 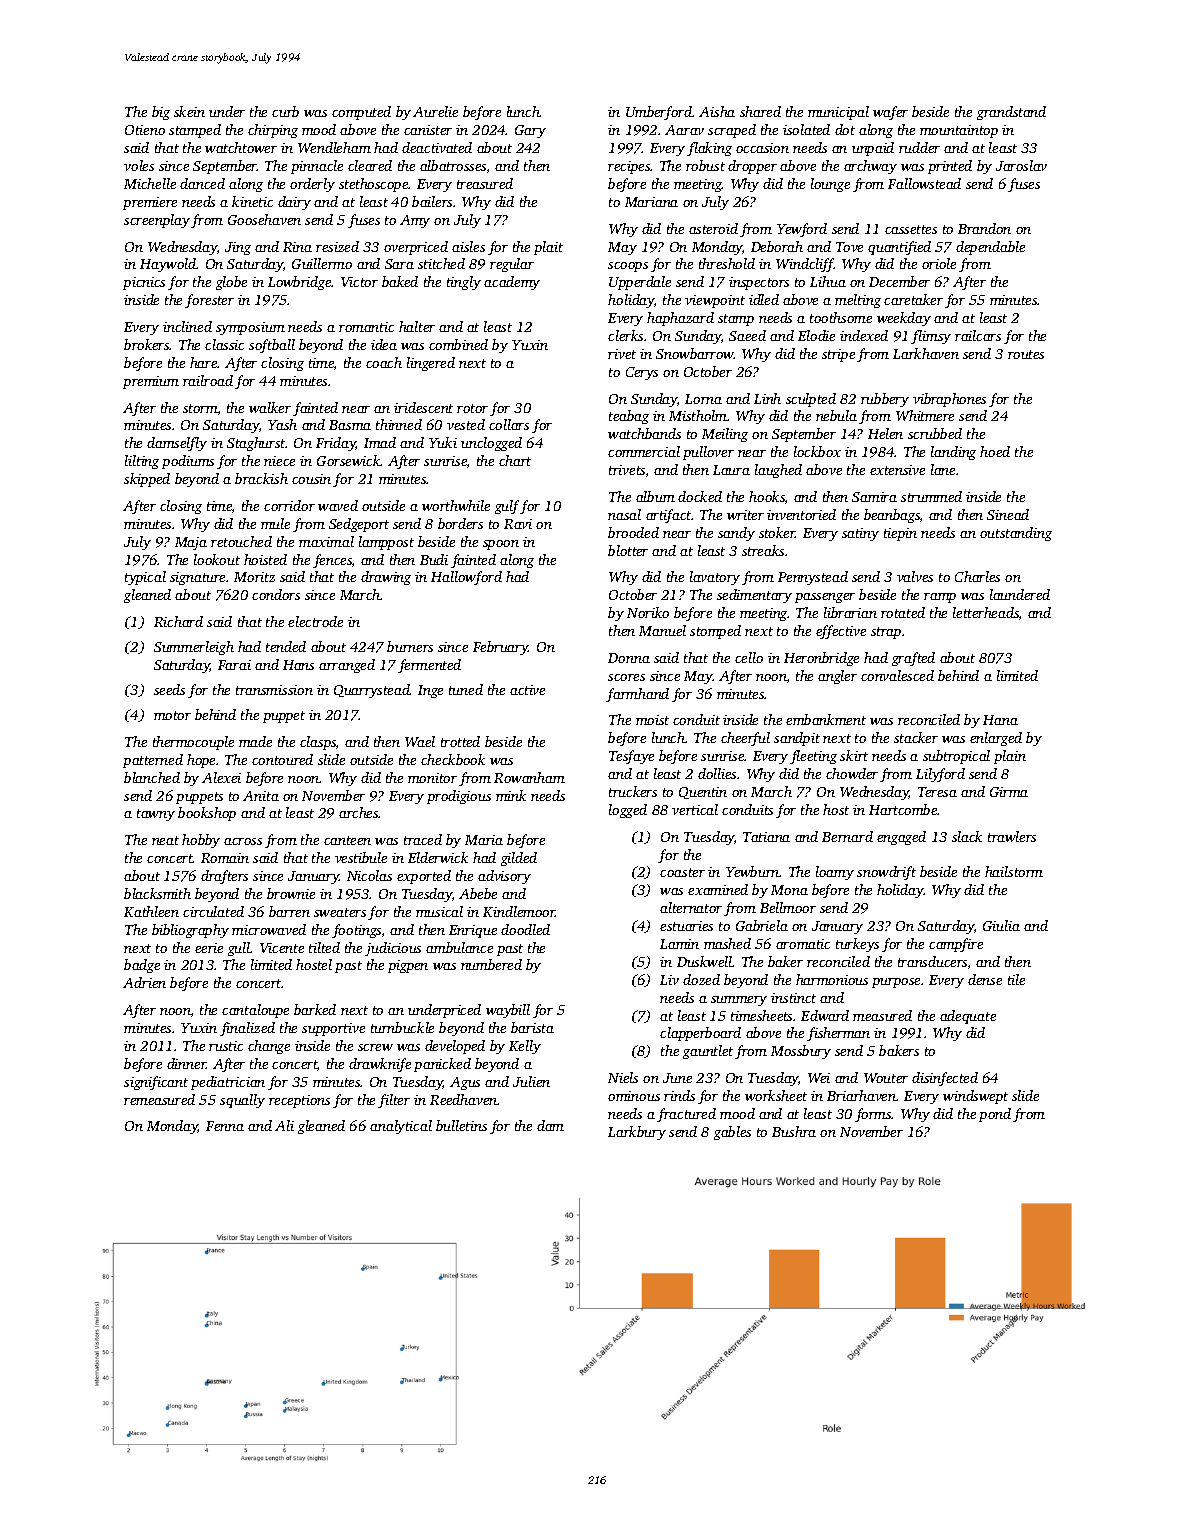 What do you see at coordinates (995, 1115) in the document?
I see `pond` at bounding box center [995, 1115].
